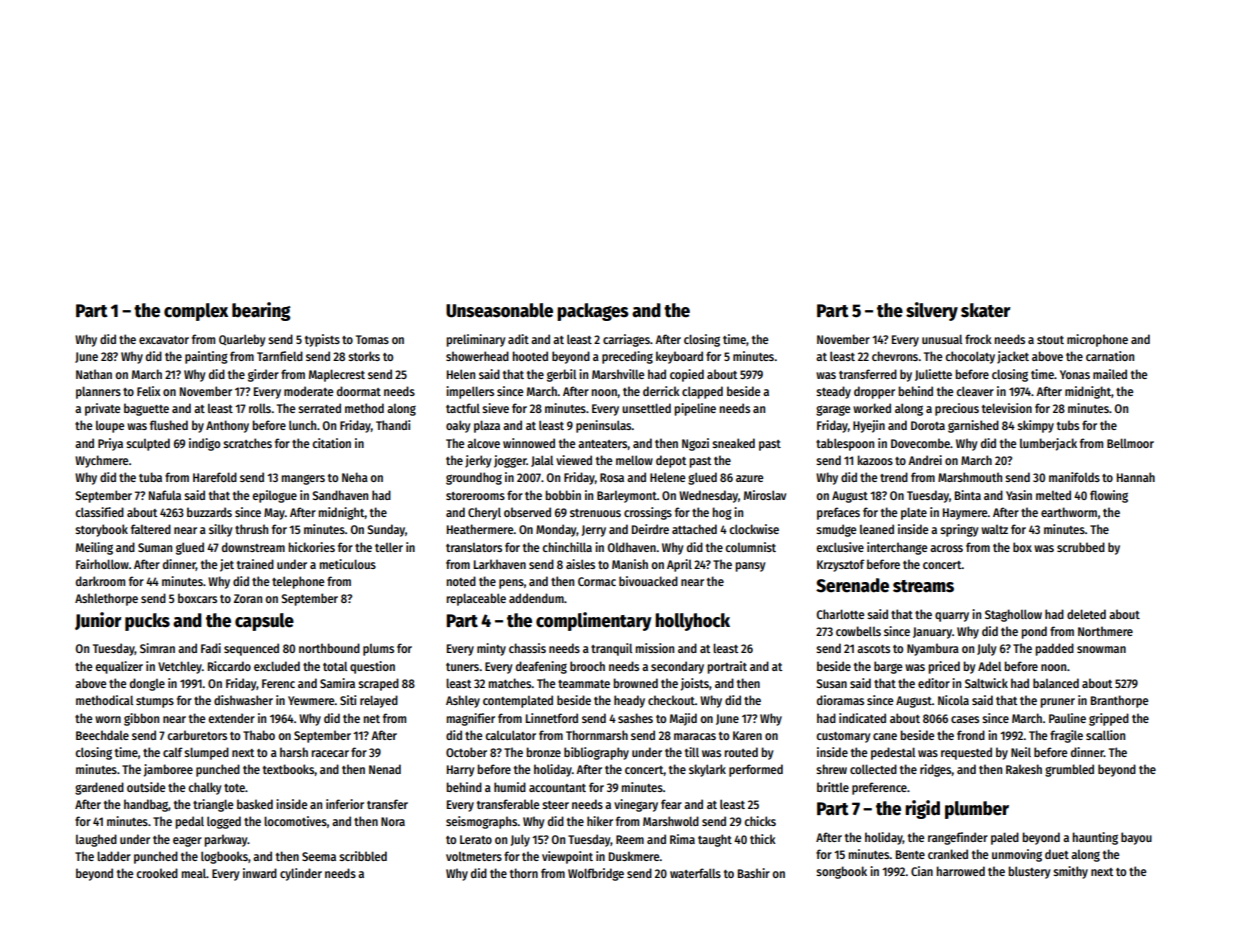 The height and width of the screenshot is (952, 1233). What do you see at coordinates (491, 649) in the screenshot?
I see `minty` at bounding box center [491, 649].
